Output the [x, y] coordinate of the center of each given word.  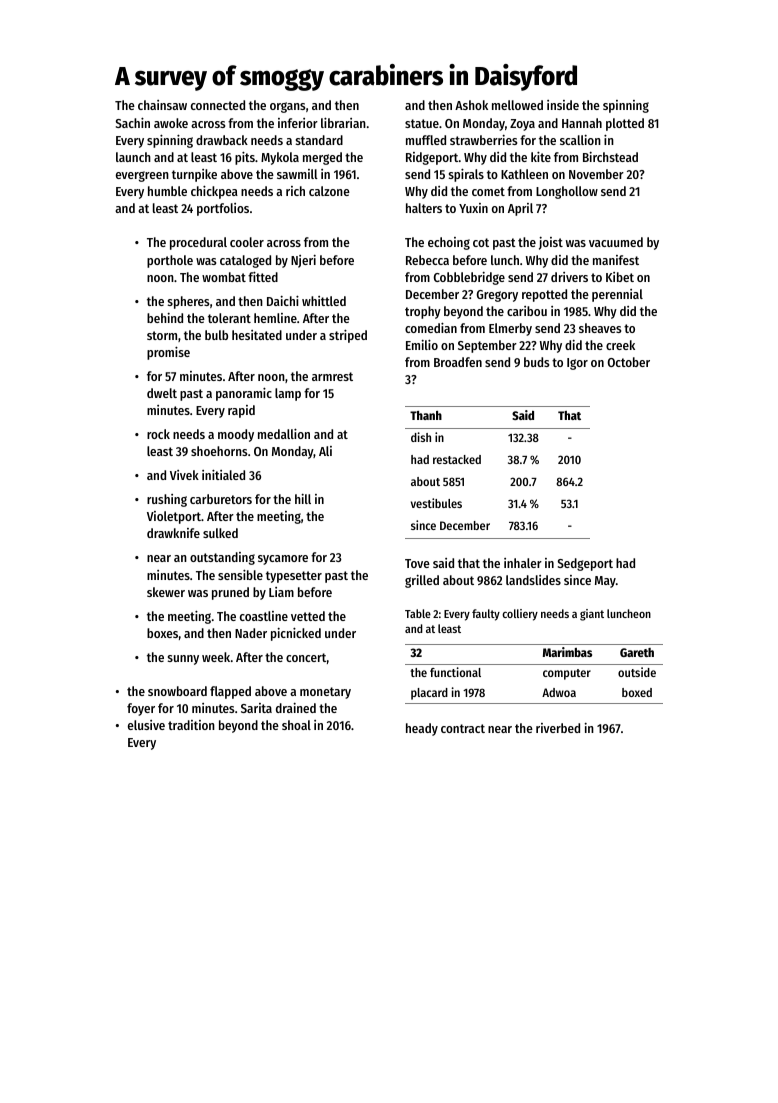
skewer [166, 592]
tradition [191, 725]
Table [418, 613]
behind [165, 318]
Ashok [471, 105]
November [596, 174]
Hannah [582, 123]
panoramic [244, 394]
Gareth [637, 652]
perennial [617, 295]
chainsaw [162, 105]
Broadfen [458, 362]
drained [296, 708]
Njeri [303, 261]
